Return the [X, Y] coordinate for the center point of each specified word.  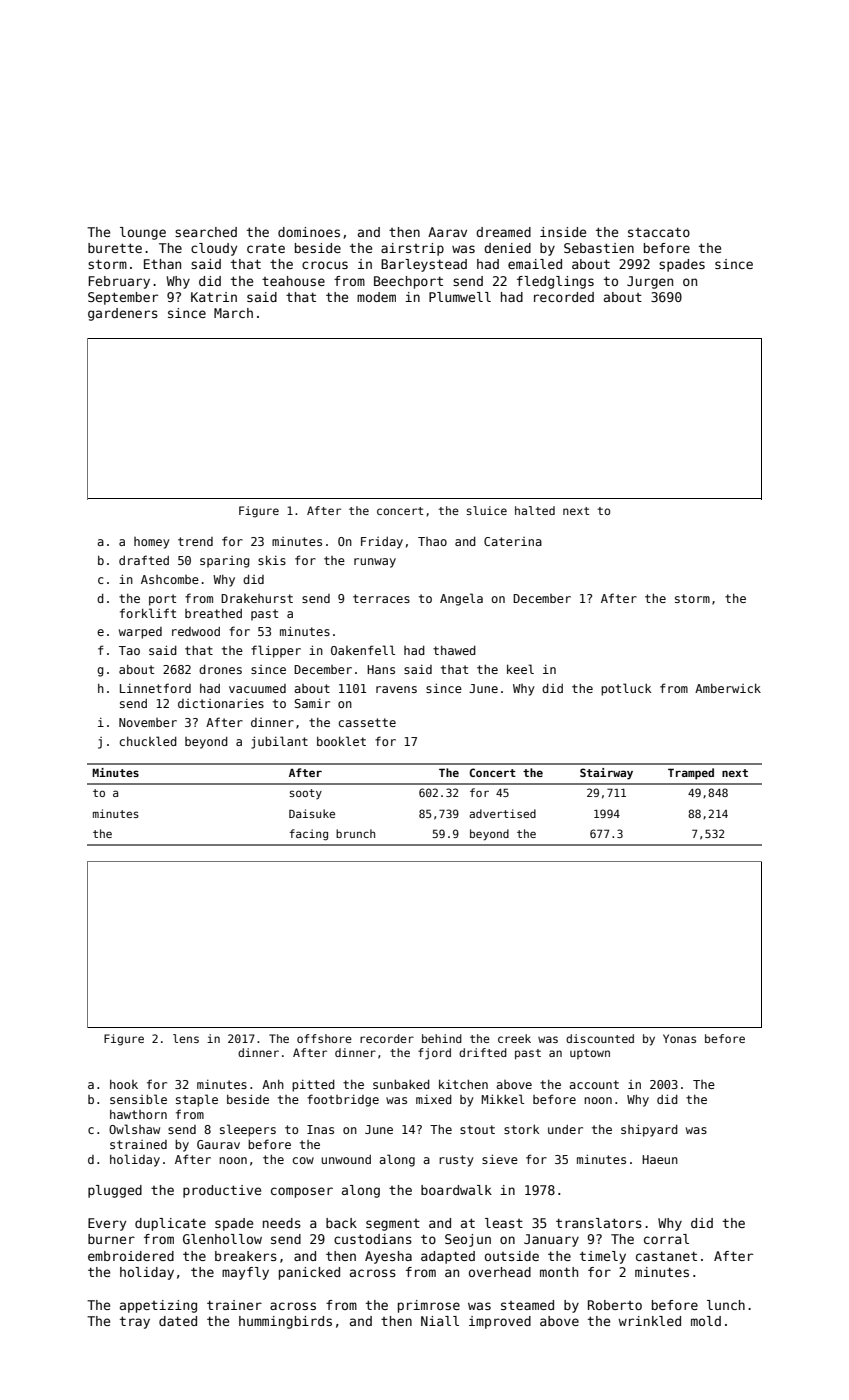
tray [135, 1322]
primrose [429, 1306]
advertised [502, 813]
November [148, 722]
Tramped [691, 774]
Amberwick [728, 688]
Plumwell [460, 297]
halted [535, 510]
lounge [143, 233]
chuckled [148, 741]
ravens [396, 689]
